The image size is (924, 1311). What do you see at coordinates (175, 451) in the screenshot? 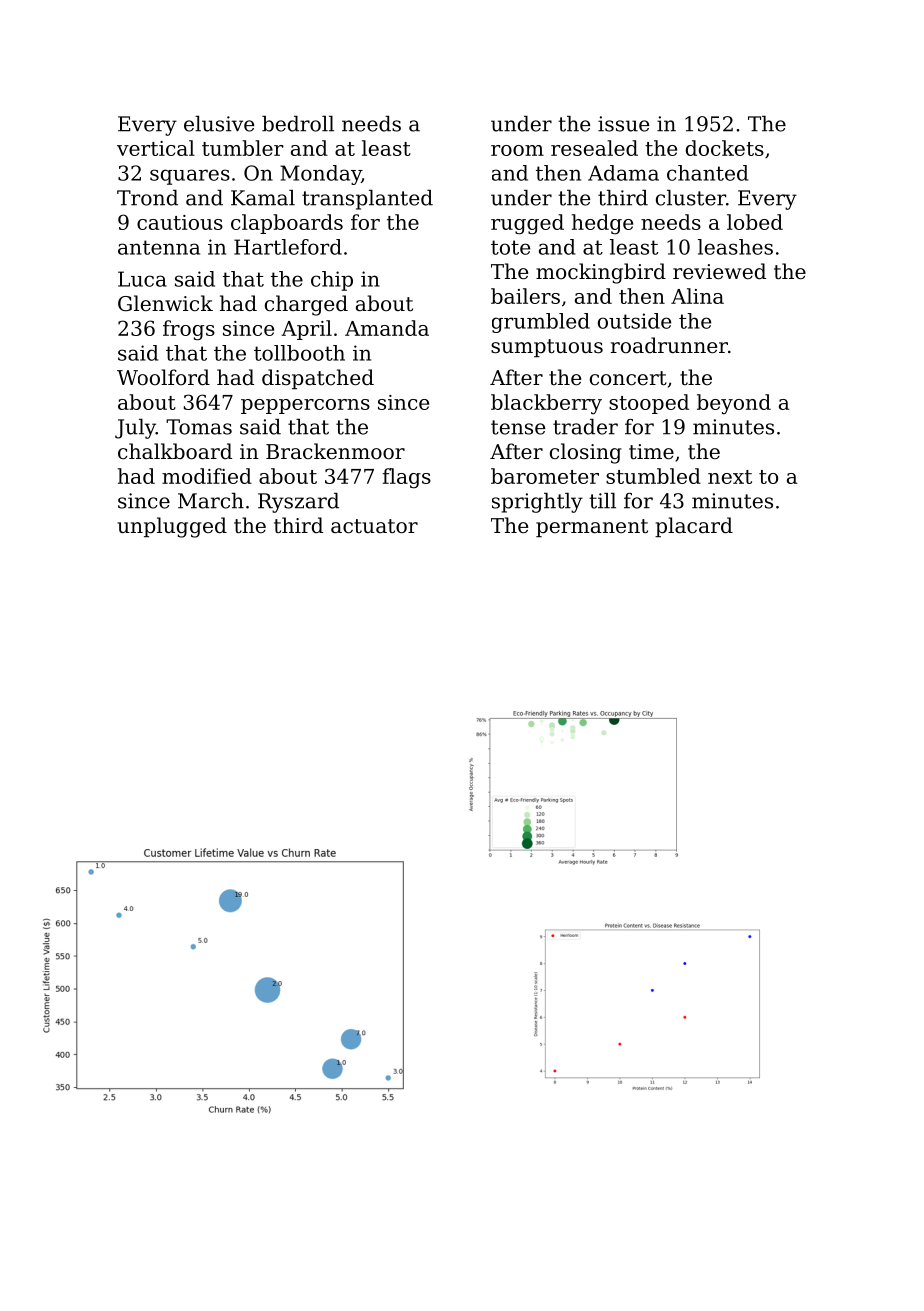
I see `chalkboard` at bounding box center [175, 451].
